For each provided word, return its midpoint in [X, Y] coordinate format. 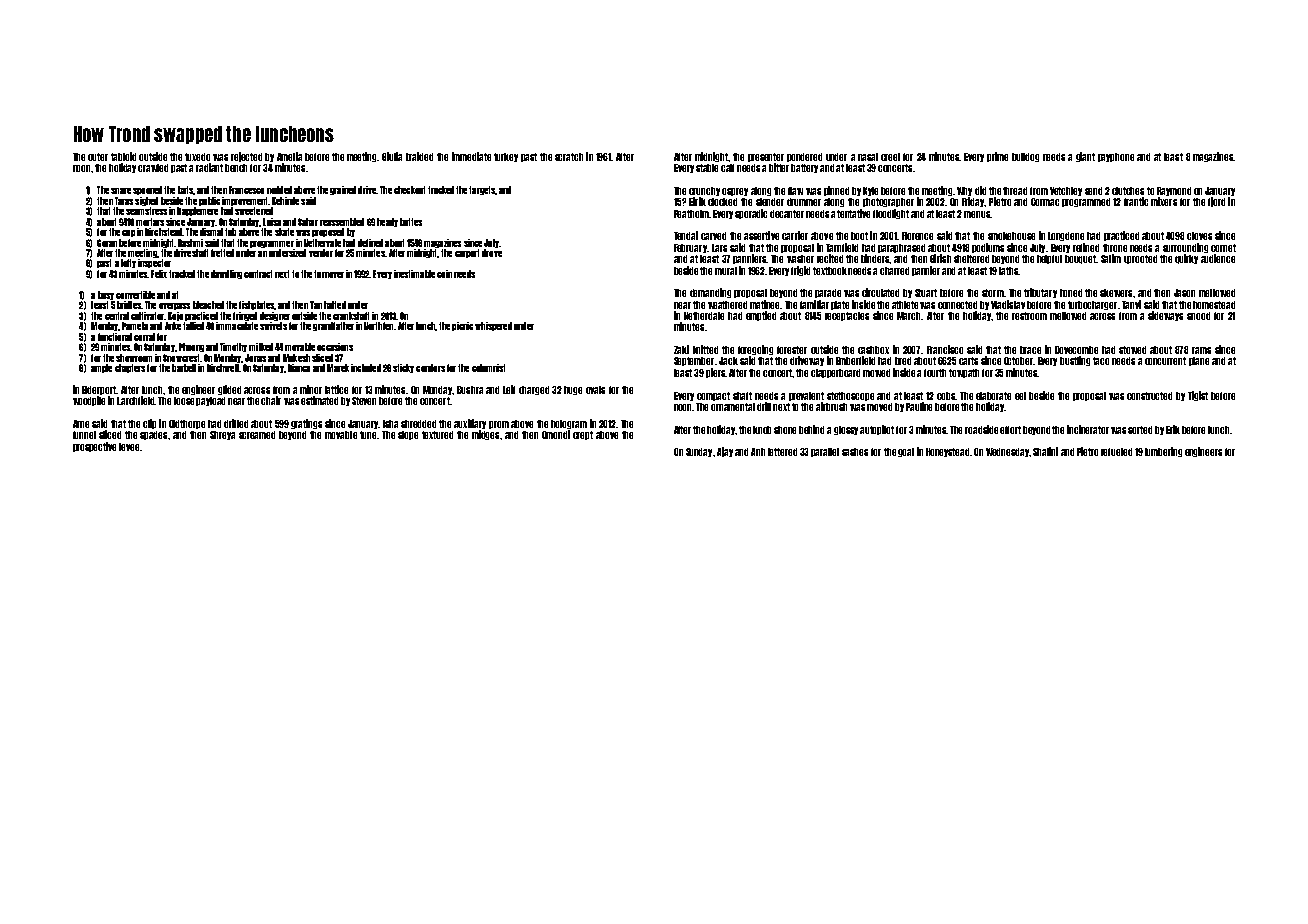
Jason [1184, 293]
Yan [316, 305]
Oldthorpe [187, 424]
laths [1008, 271]
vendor [321, 253]
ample [101, 368]
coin [444, 274]
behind [811, 429]
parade [828, 293]
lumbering [1163, 452]
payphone [1116, 157]
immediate [471, 156]
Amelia [289, 156]
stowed [1132, 350]
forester [792, 350]
